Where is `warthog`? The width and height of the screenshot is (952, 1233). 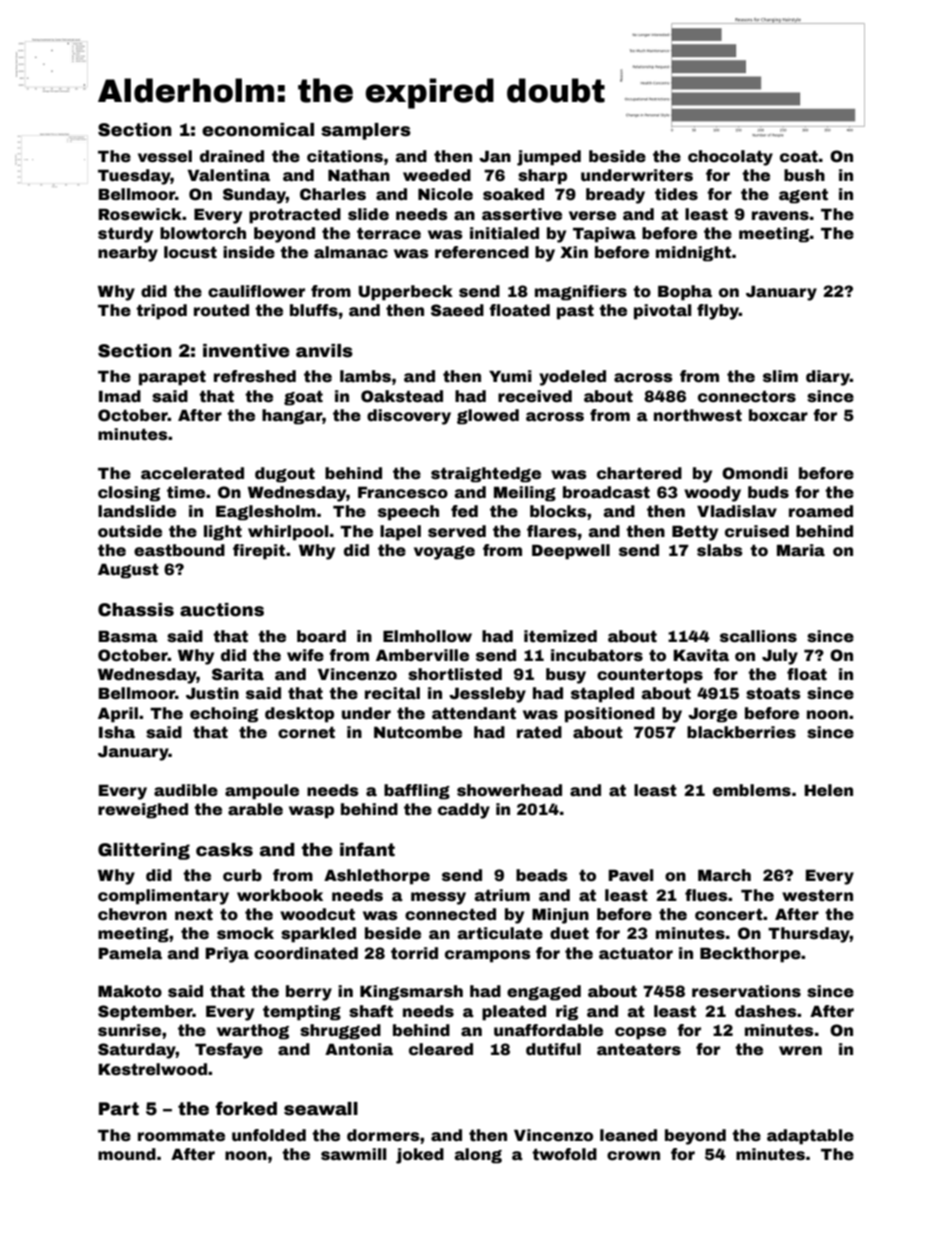
warthog is located at coordinates (253, 1032).
